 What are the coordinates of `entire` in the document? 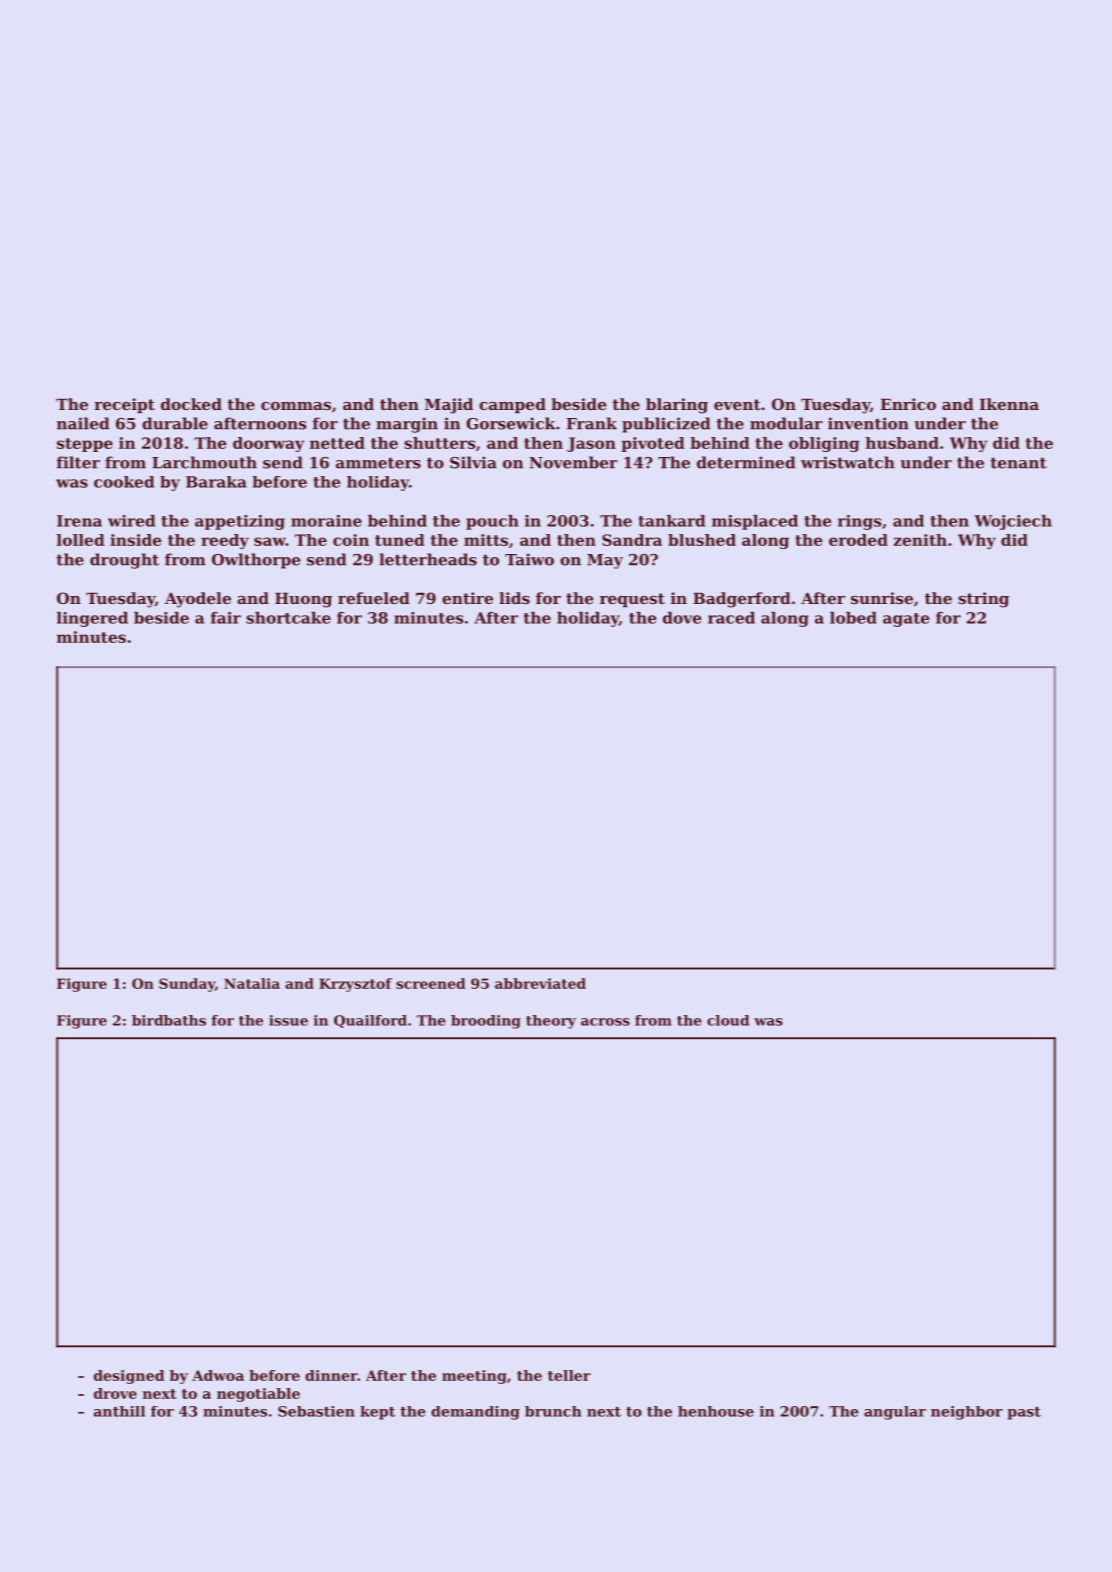 It's located at (467, 598).
